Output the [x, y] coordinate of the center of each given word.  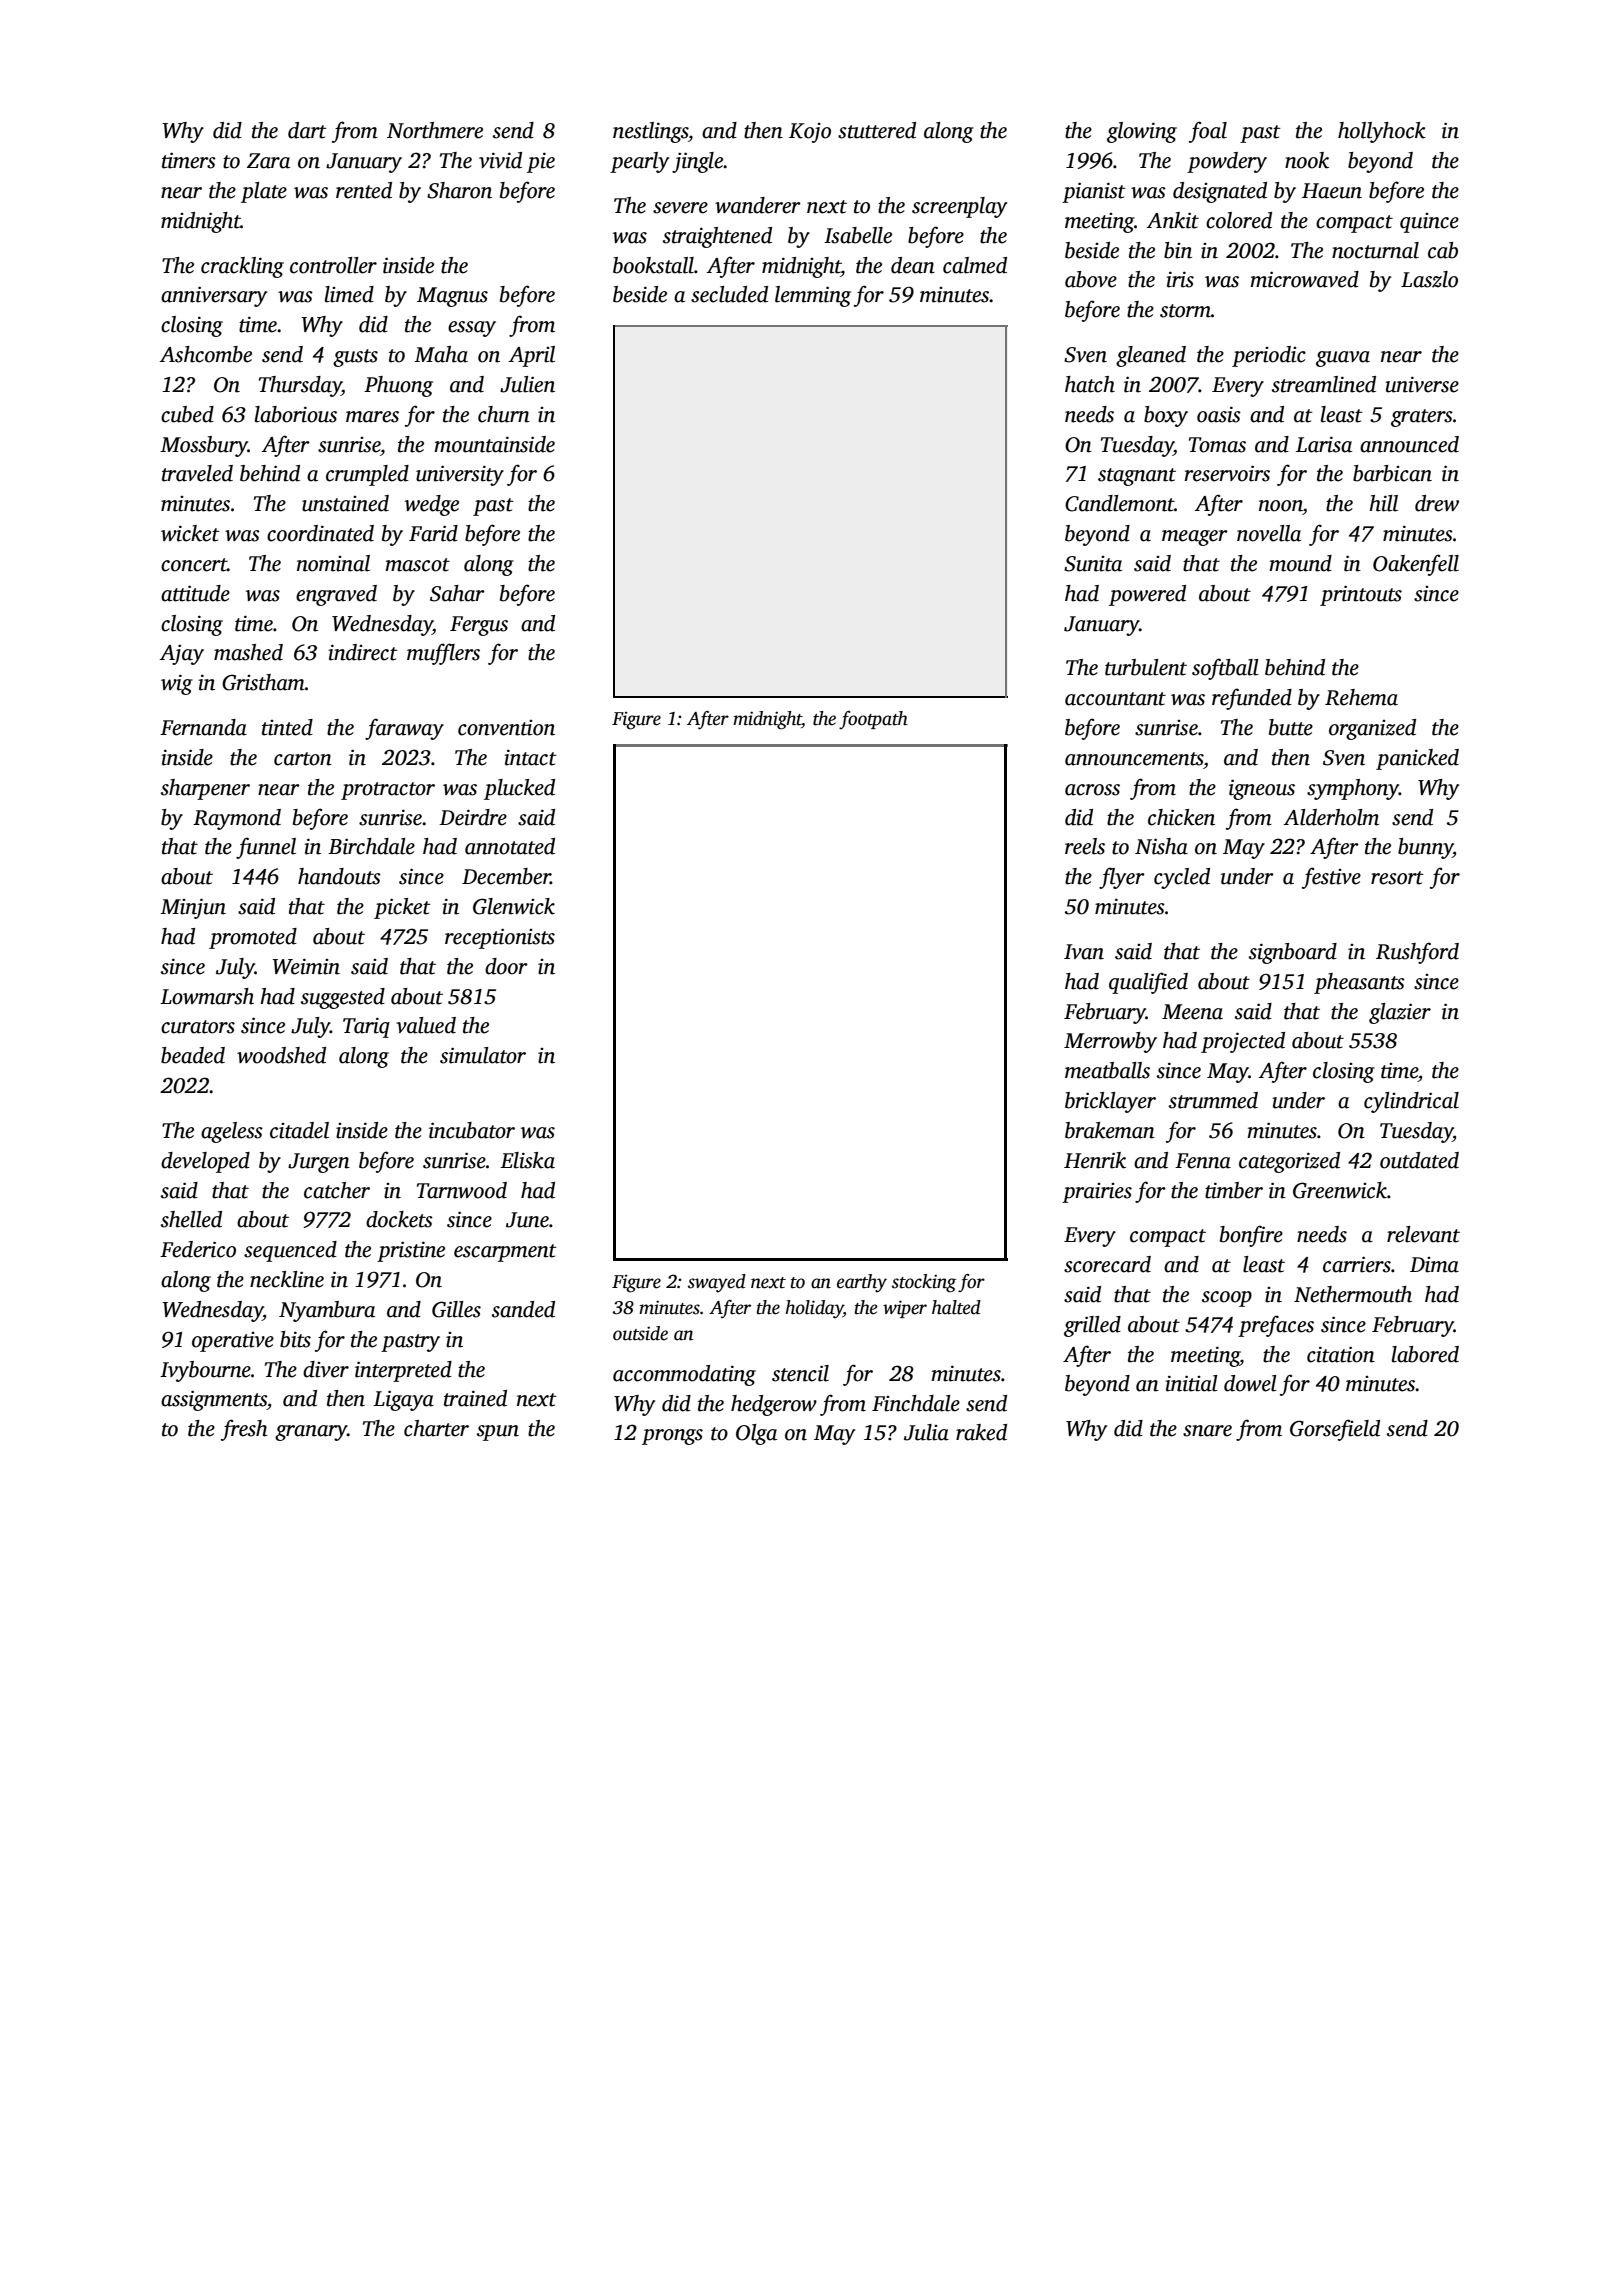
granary [311, 1433]
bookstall [653, 265]
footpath [873, 720]
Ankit [1173, 220]
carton [303, 759]
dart [307, 130]
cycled [1182, 878]
